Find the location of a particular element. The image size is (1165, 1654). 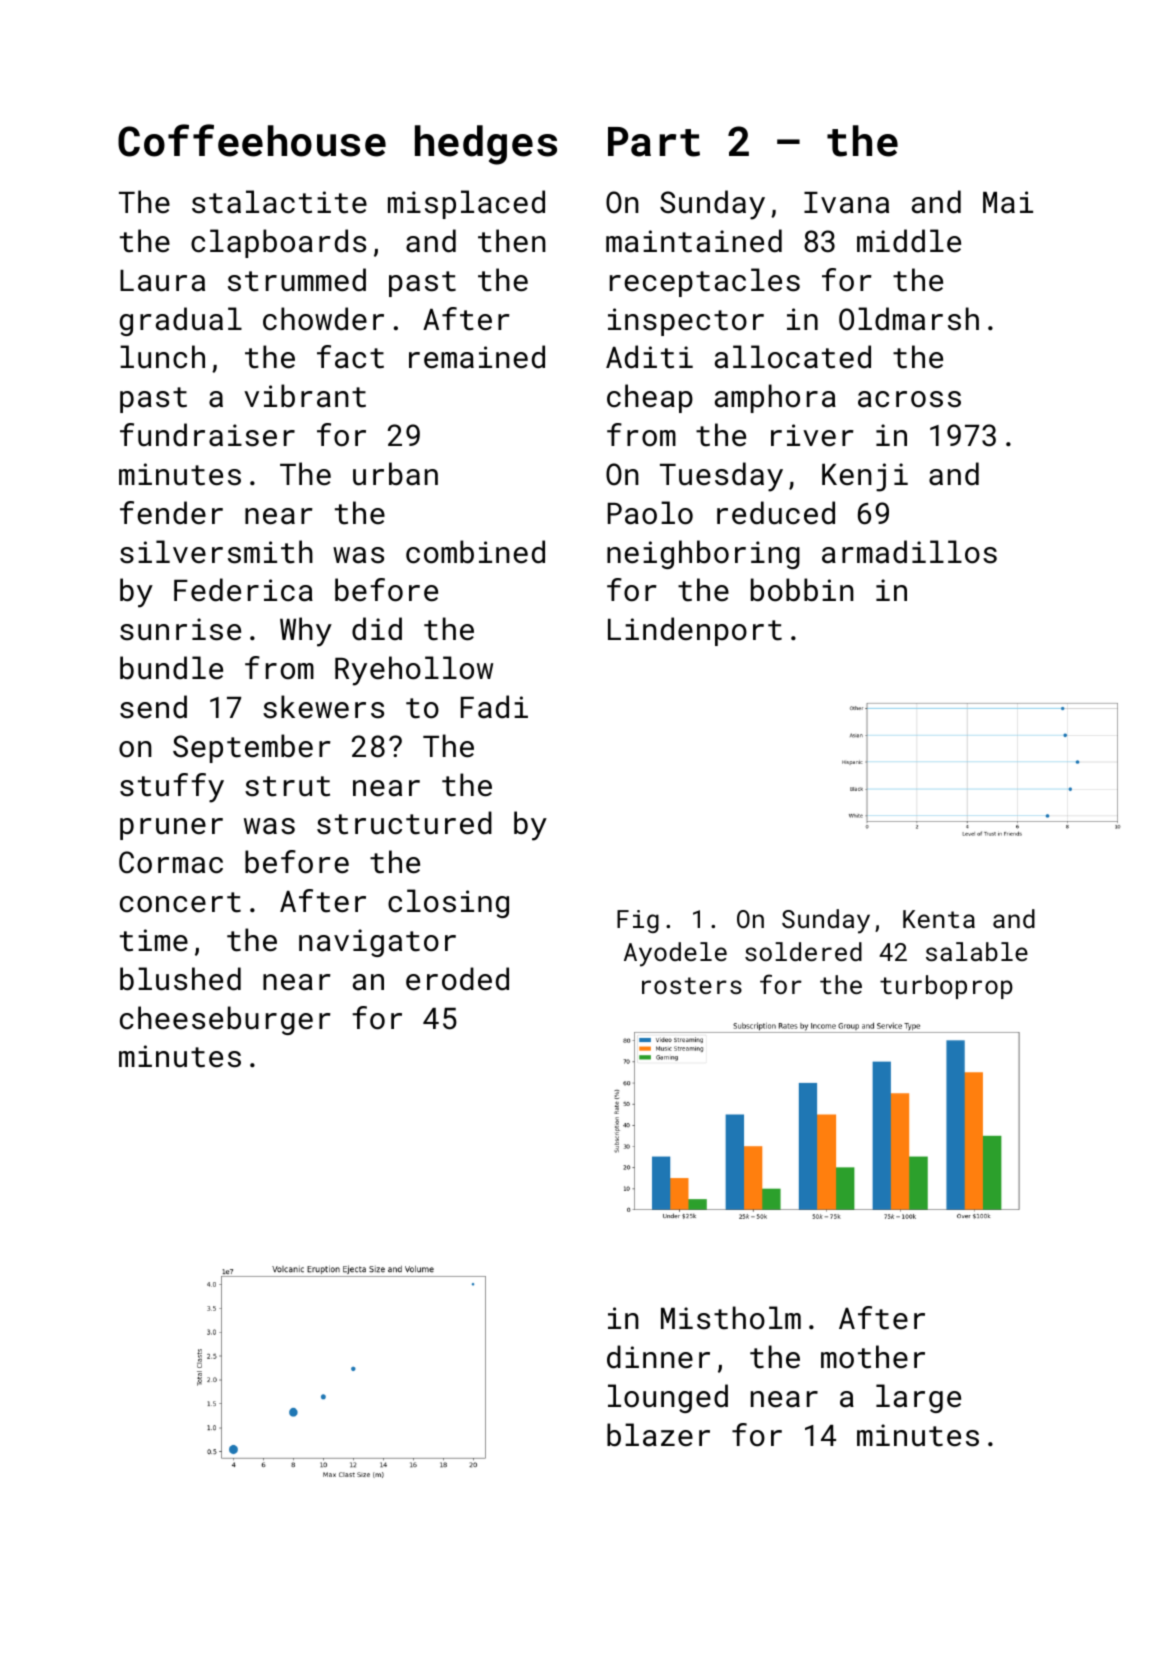

dinner is located at coordinates (658, 1357).
